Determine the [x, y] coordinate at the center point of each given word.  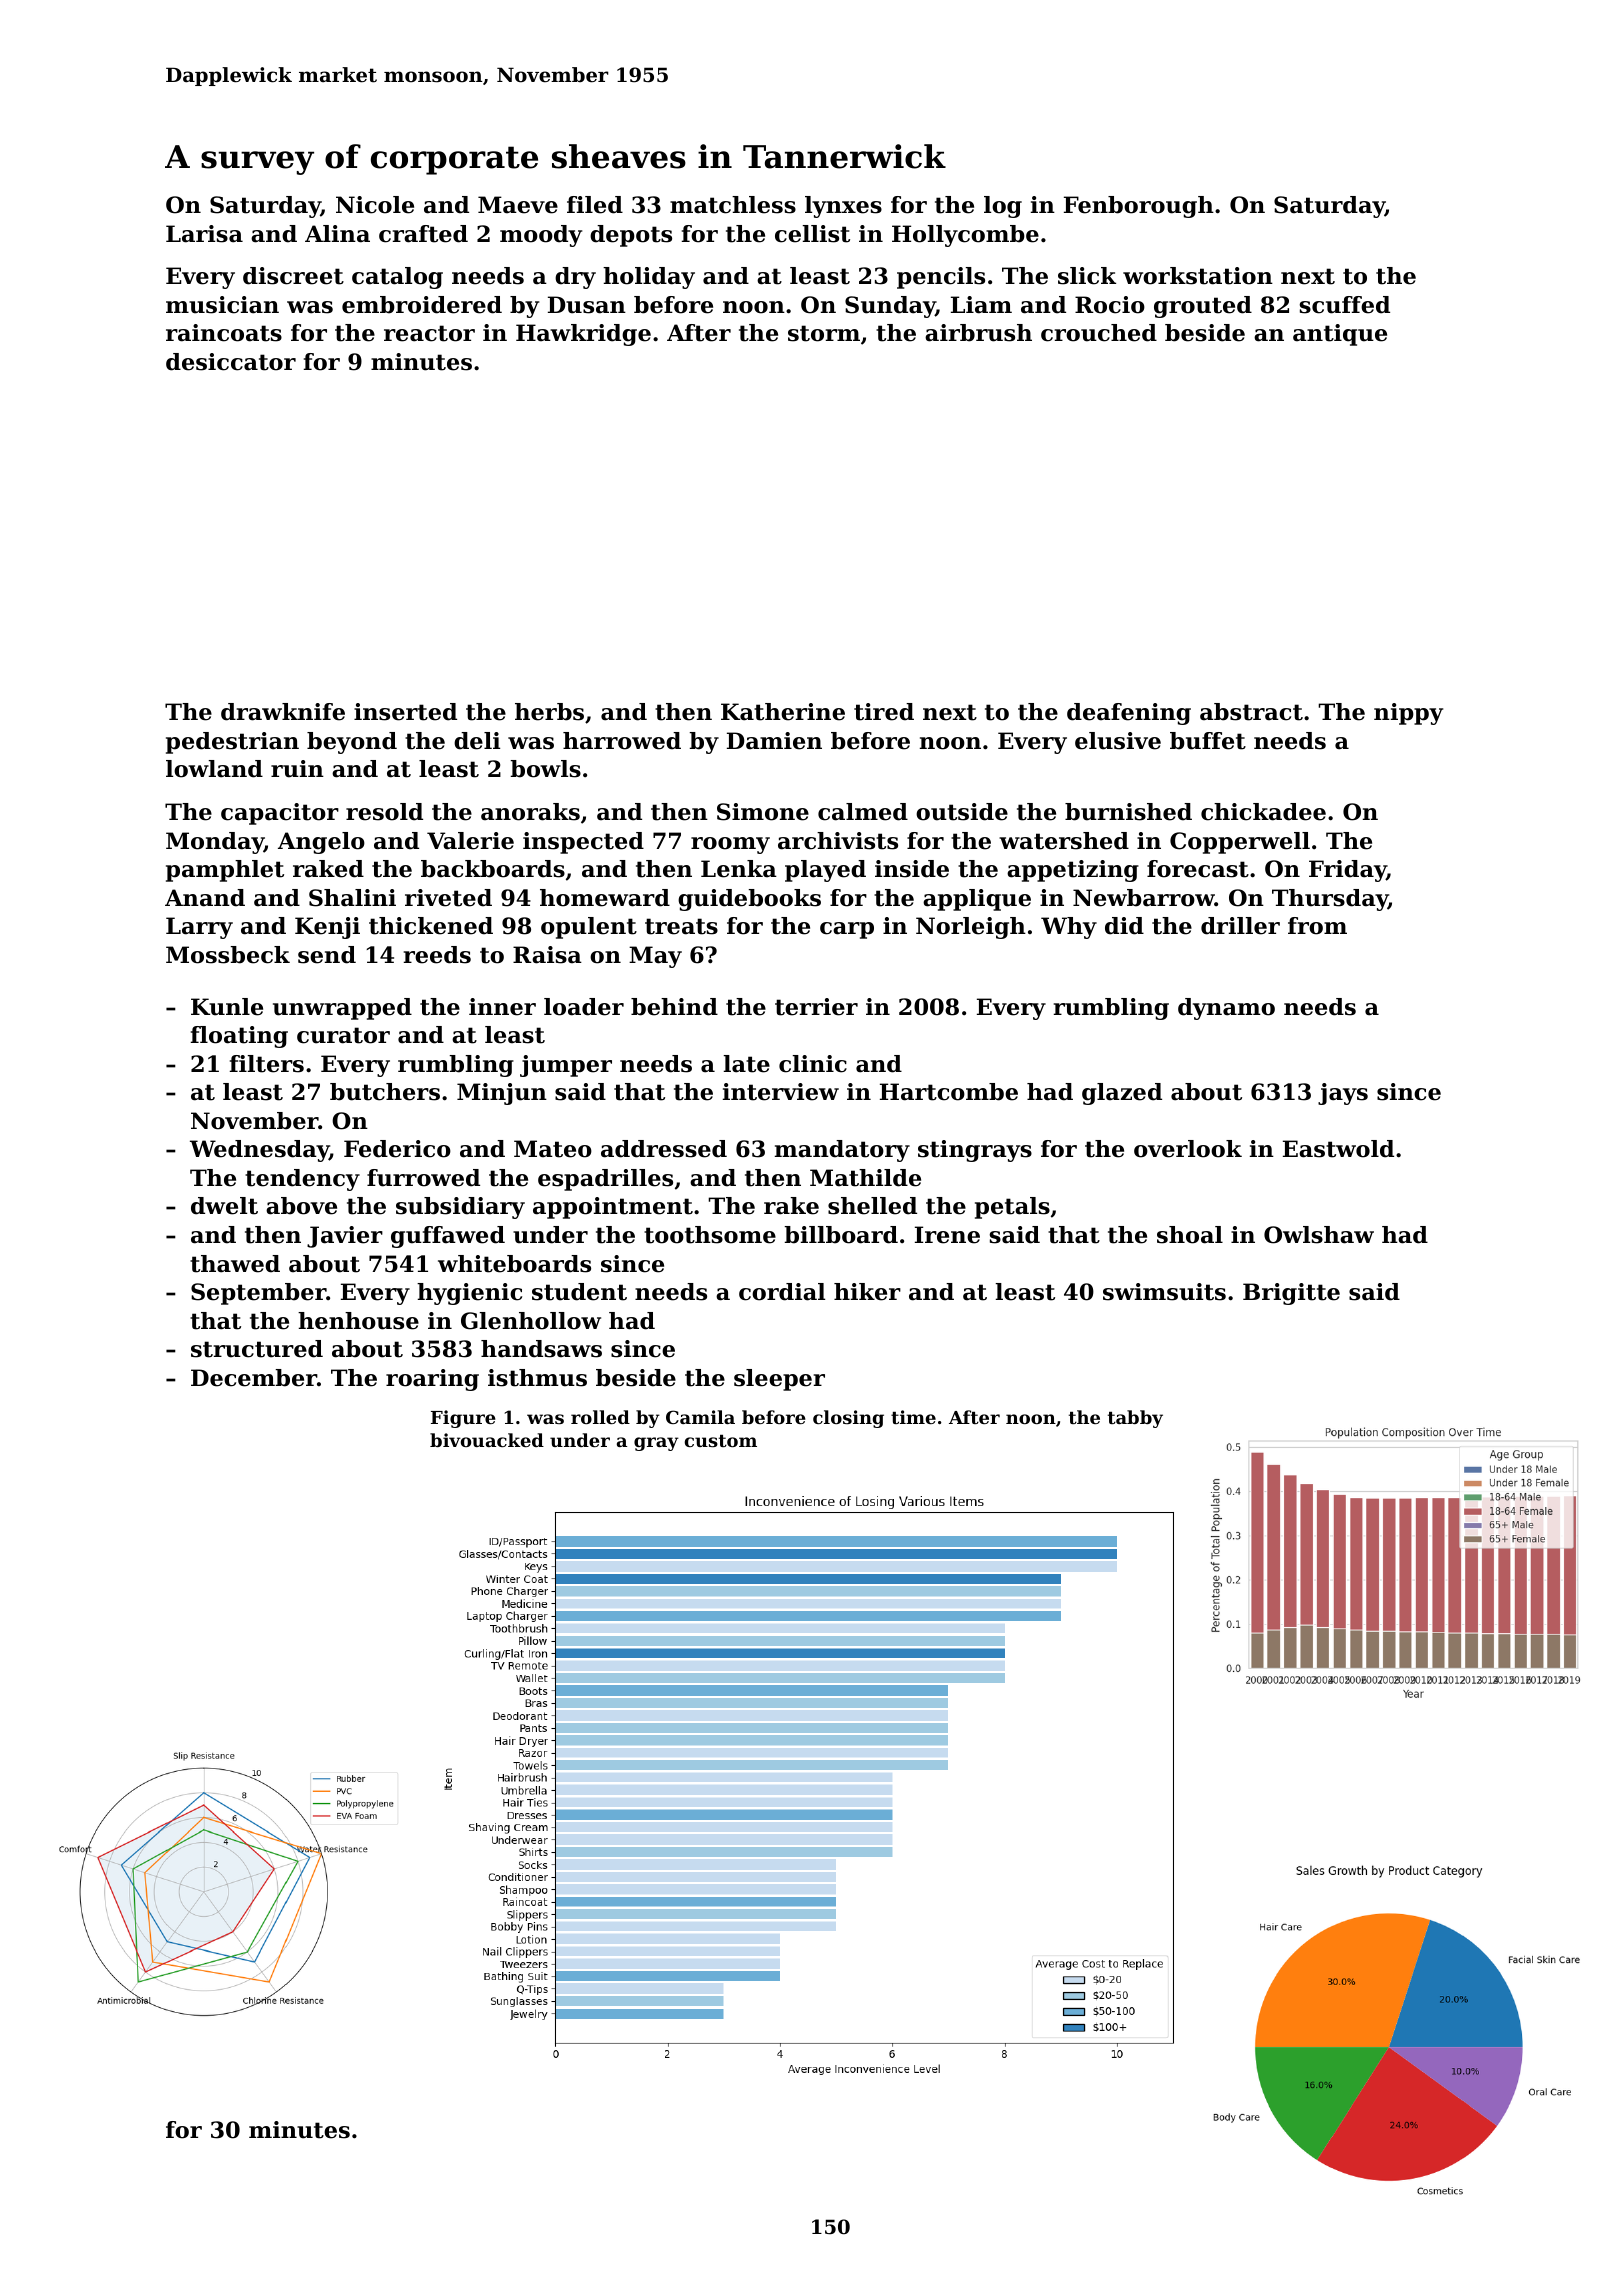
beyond [352, 743]
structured [257, 1349]
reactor [429, 333]
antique [1340, 335]
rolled [600, 1417]
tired [884, 712]
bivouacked [487, 1440]
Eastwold [1338, 1149]
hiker [867, 1292]
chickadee [1263, 812]
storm [824, 333]
